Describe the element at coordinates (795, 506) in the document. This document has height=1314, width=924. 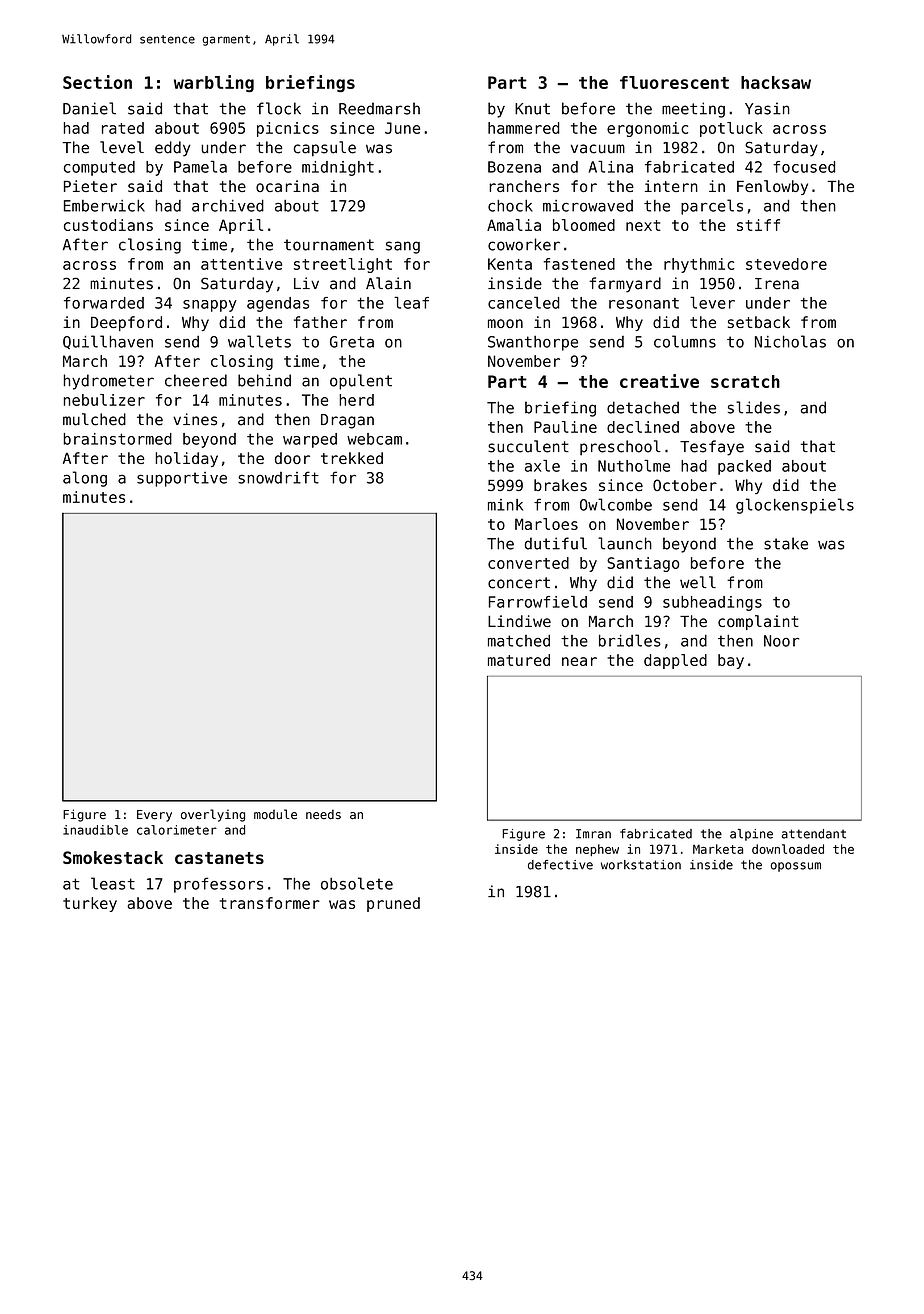
I see `glockenspiels` at that location.
